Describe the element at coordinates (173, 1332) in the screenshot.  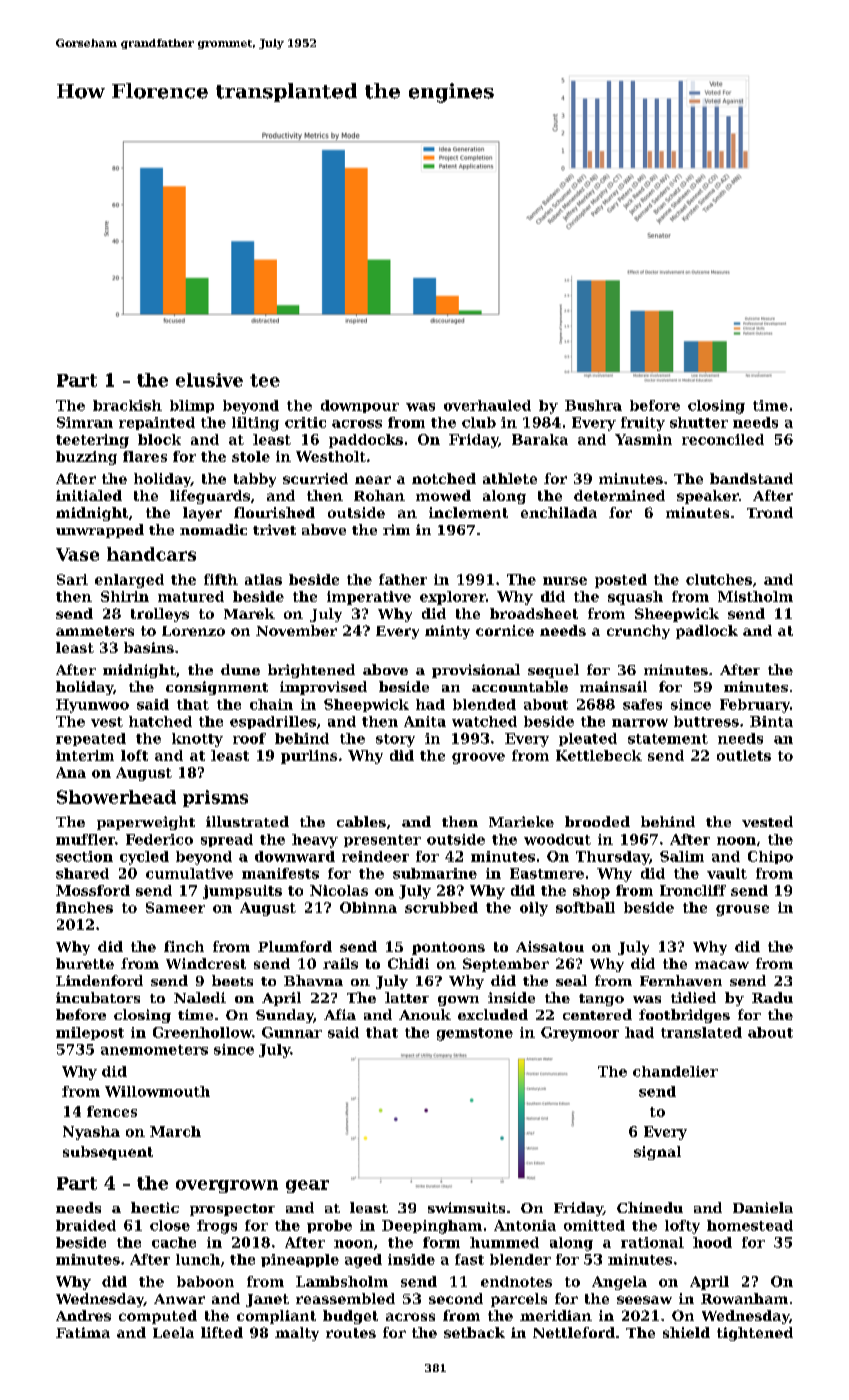
I see `Leela` at that location.
